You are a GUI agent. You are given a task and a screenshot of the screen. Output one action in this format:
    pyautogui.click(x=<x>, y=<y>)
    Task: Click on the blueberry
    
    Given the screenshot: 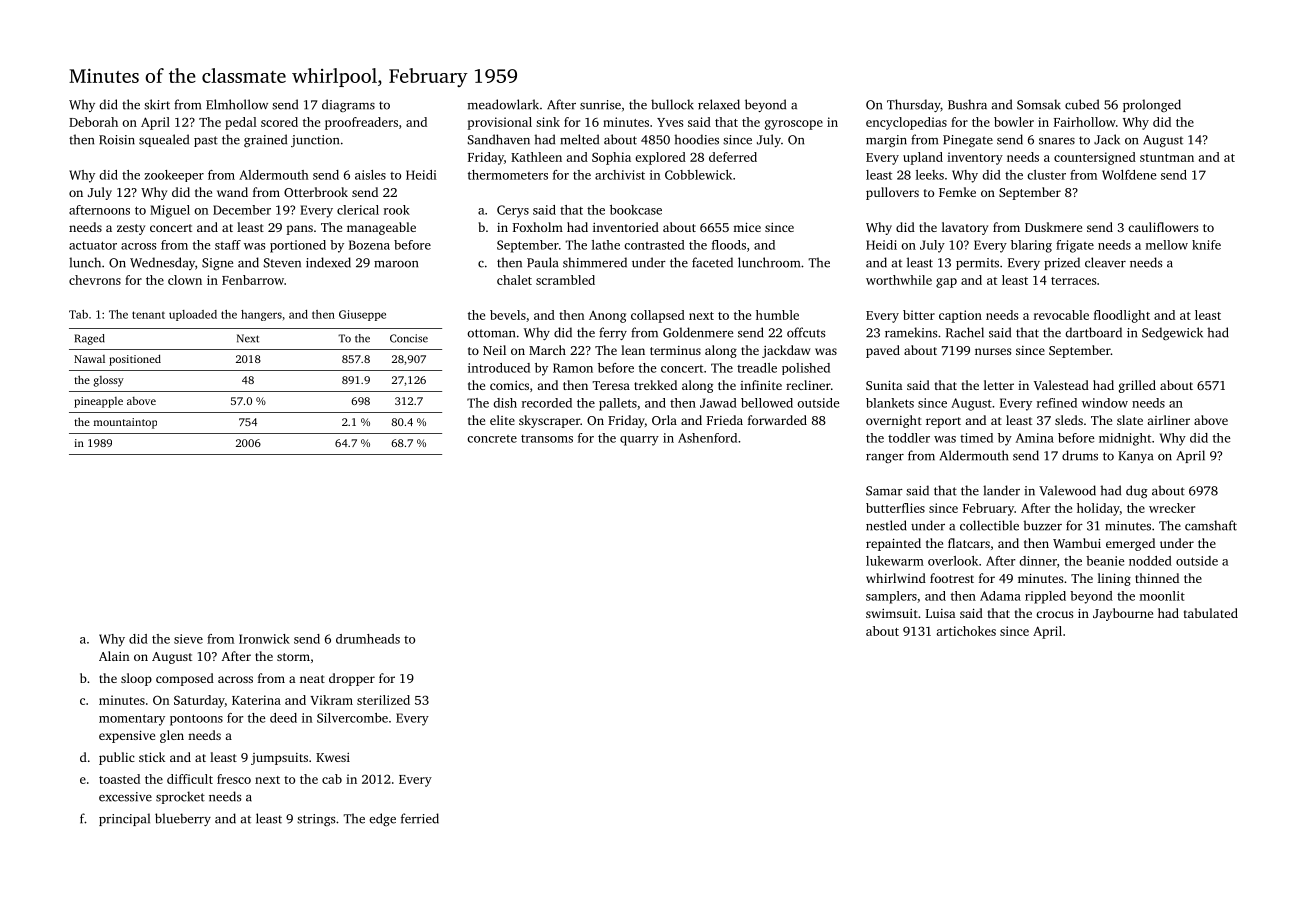 What is the action you would take?
    pyautogui.click(x=183, y=819)
